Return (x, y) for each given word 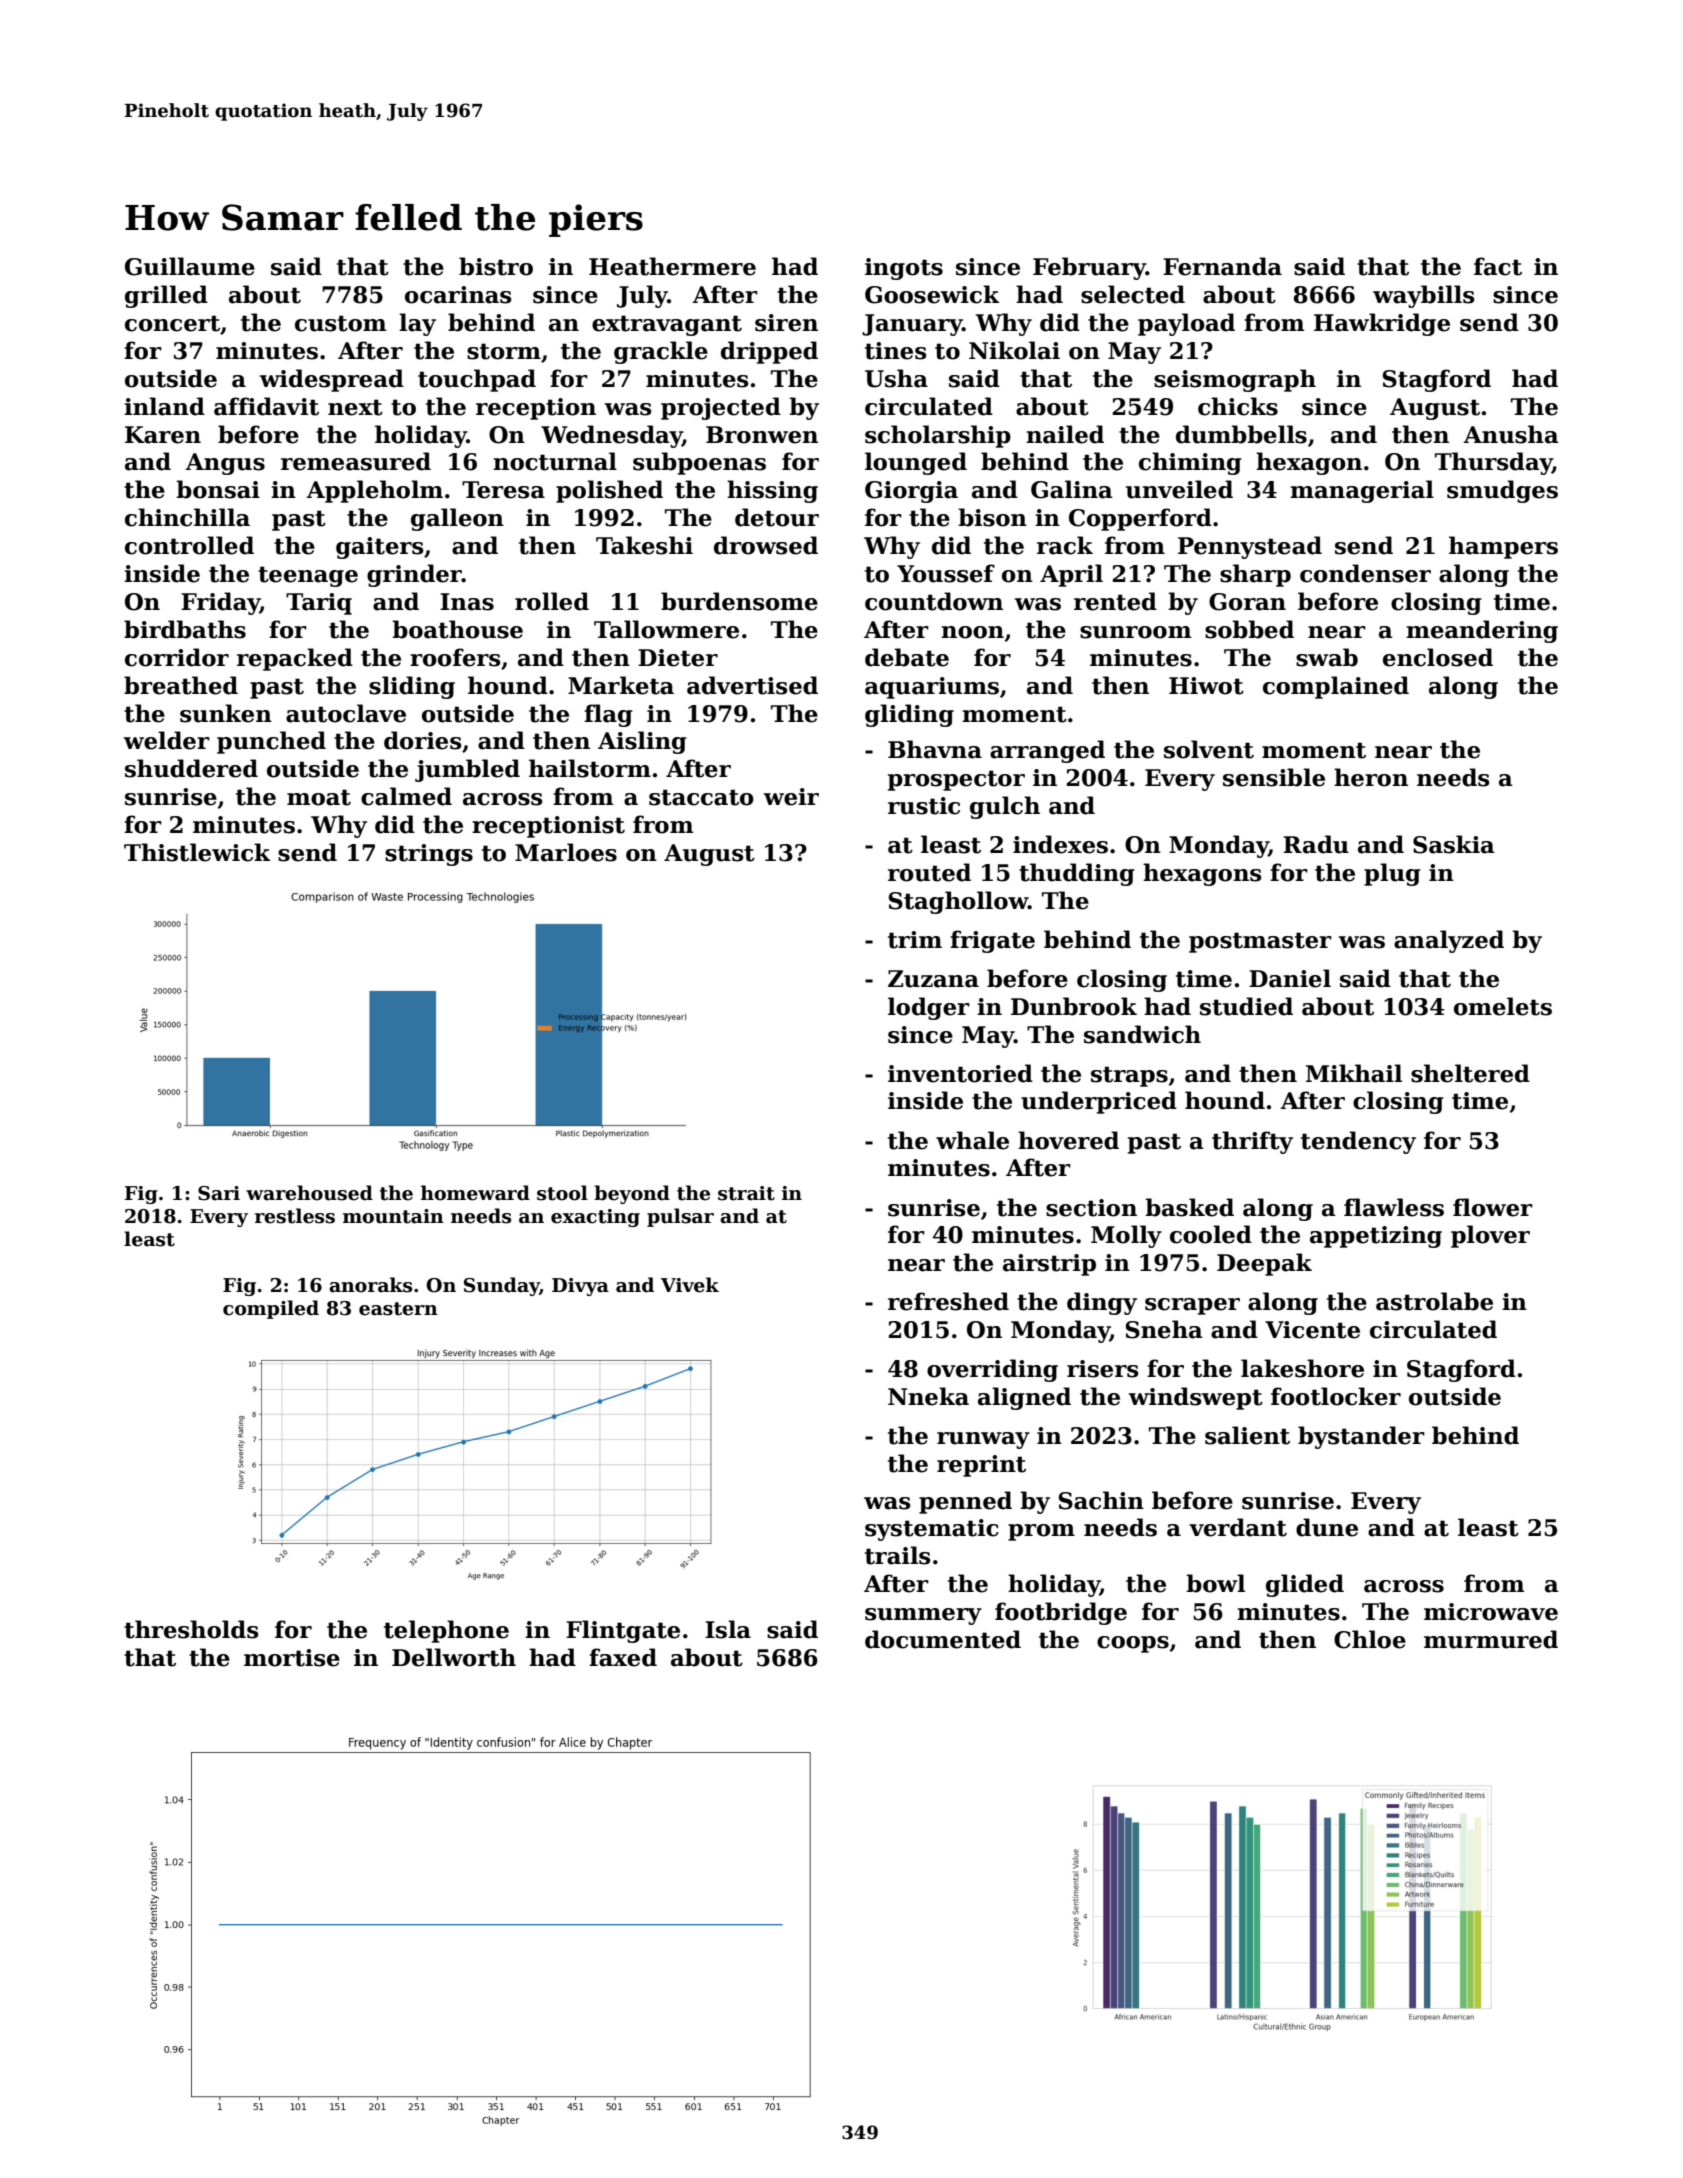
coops (1133, 1644)
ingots (904, 269)
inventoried (960, 1073)
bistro (496, 266)
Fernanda (1222, 266)
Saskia (1454, 844)
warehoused (309, 1193)
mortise (292, 1658)
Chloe (1370, 1639)
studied (1246, 1006)
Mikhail (1354, 1073)
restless (295, 1216)
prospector (956, 780)
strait (746, 1193)
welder (167, 740)
